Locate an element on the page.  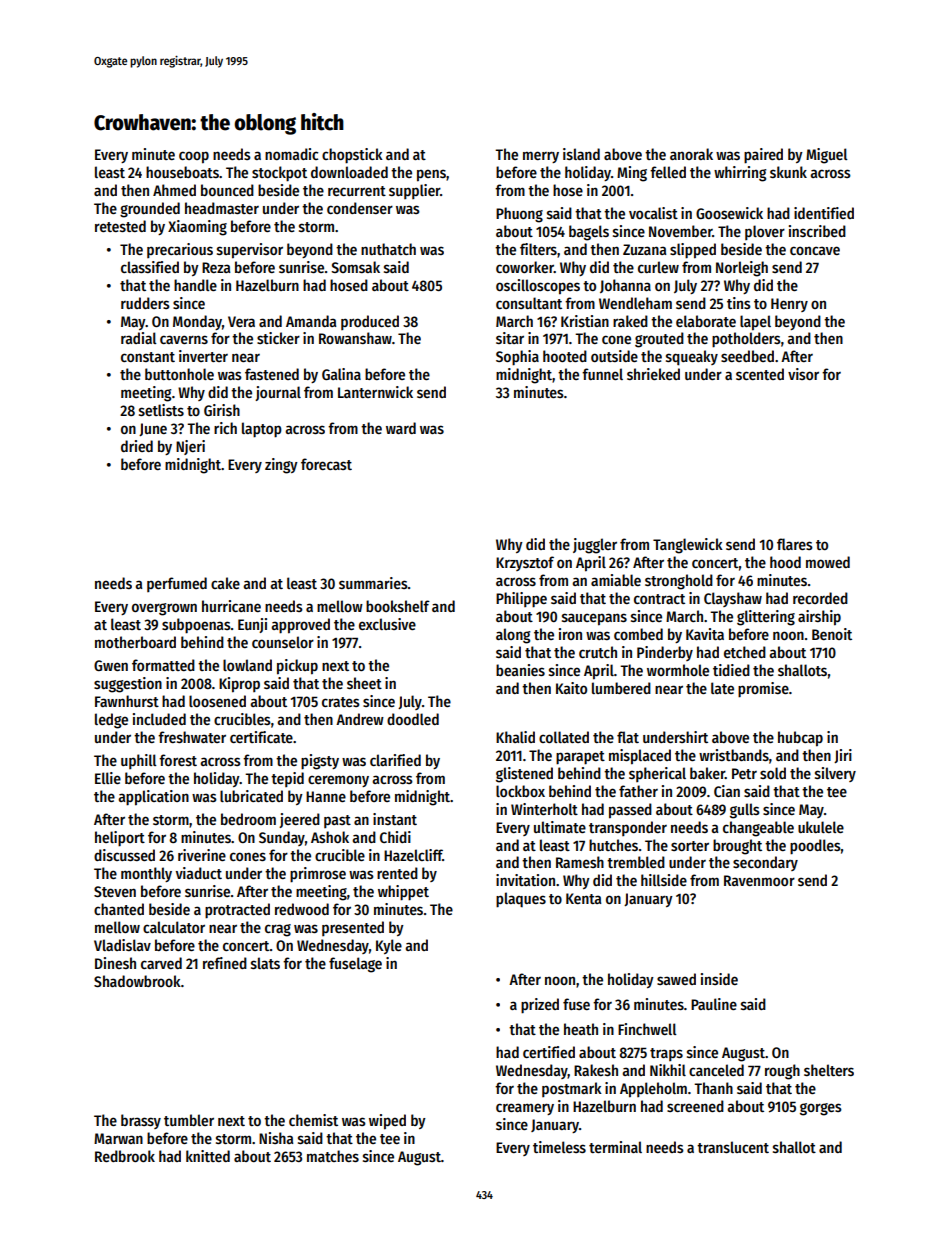
Miguel is located at coordinates (827, 156).
